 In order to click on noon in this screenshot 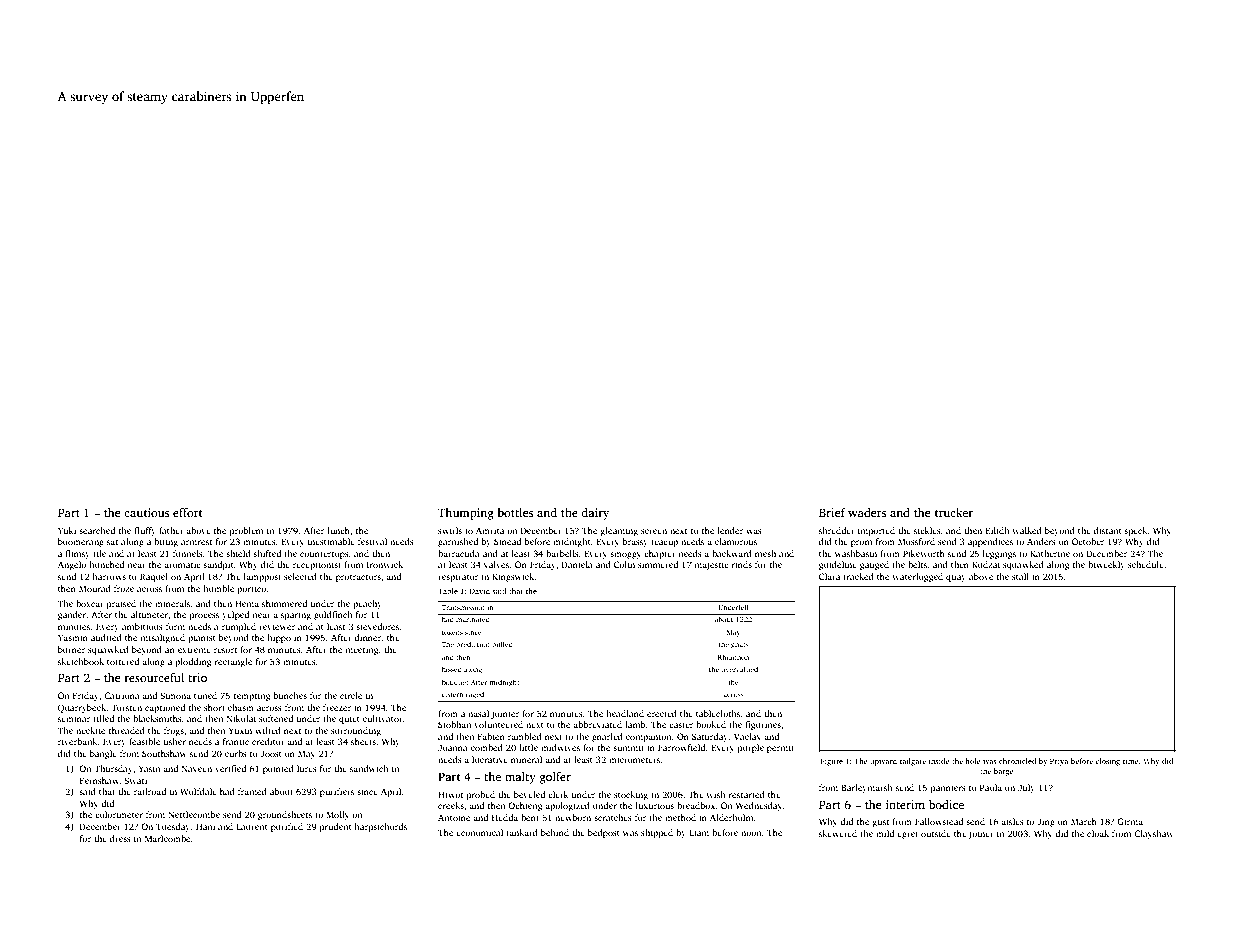, I will do `click(751, 833)`.
